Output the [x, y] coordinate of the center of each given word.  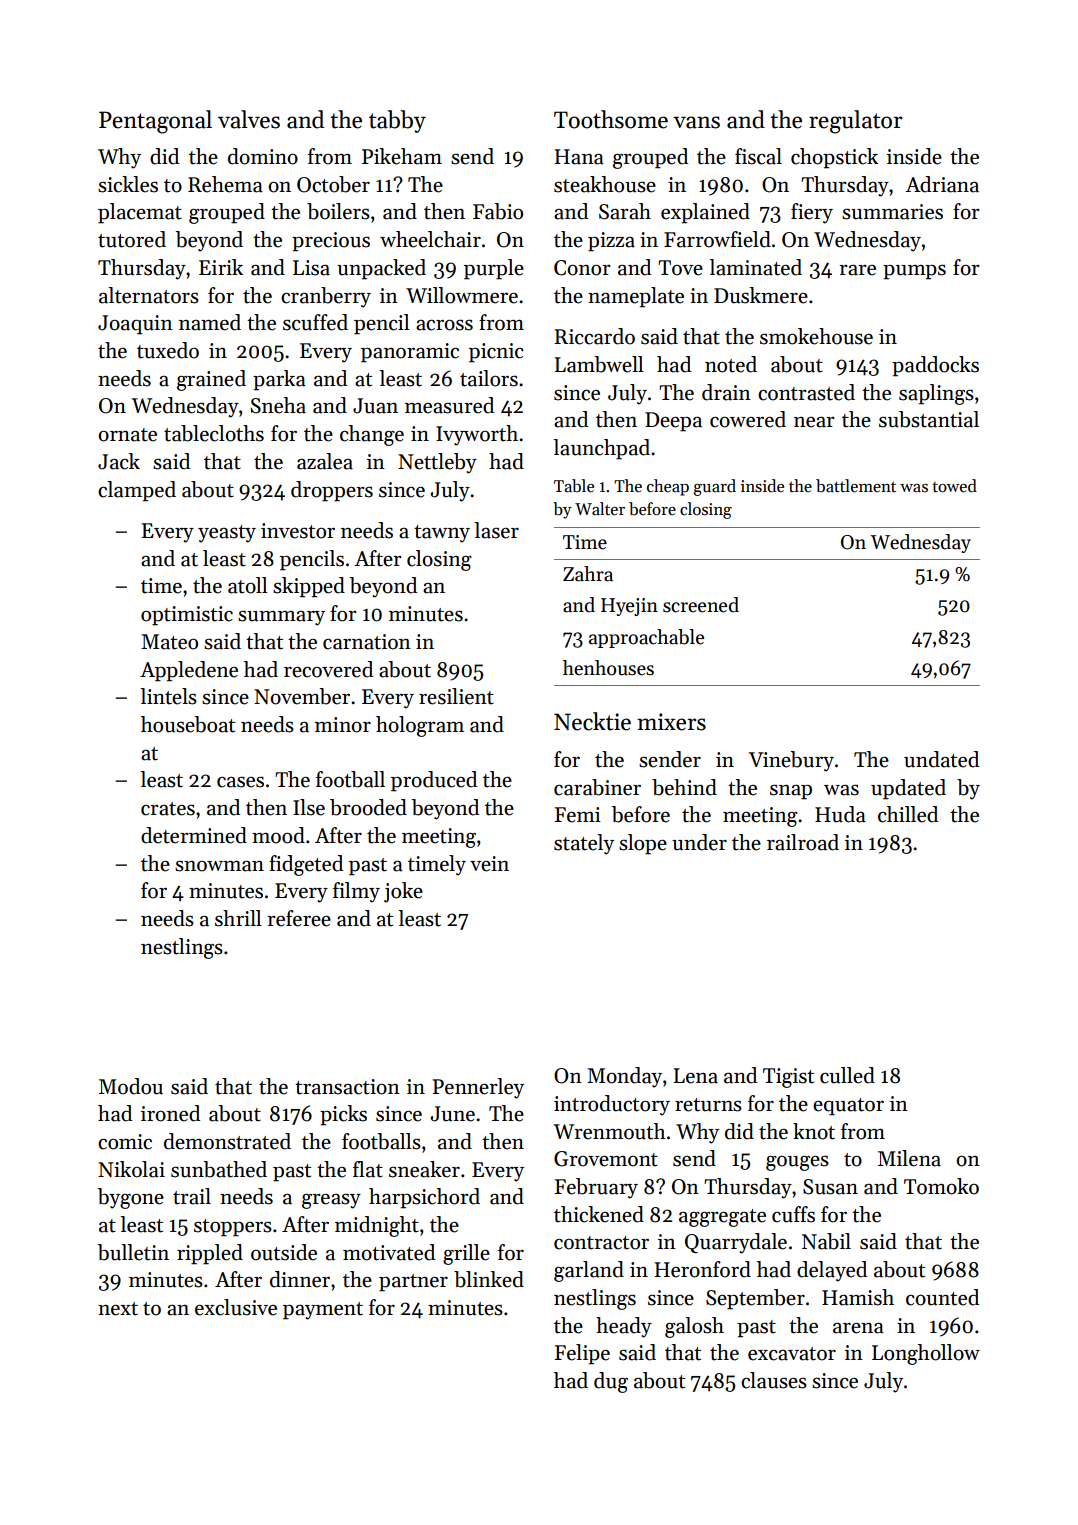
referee [299, 918]
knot [814, 1131]
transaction [347, 1087]
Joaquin [135, 325]
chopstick [834, 158]
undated [941, 759]
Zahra [588, 574]
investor [298, 531]
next [118, 1309]
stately [584, 844]
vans [696, 122]
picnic [496, 353]
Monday [624, 1077]
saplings [936, 394]
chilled [908, 814]
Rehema [225, 184]
